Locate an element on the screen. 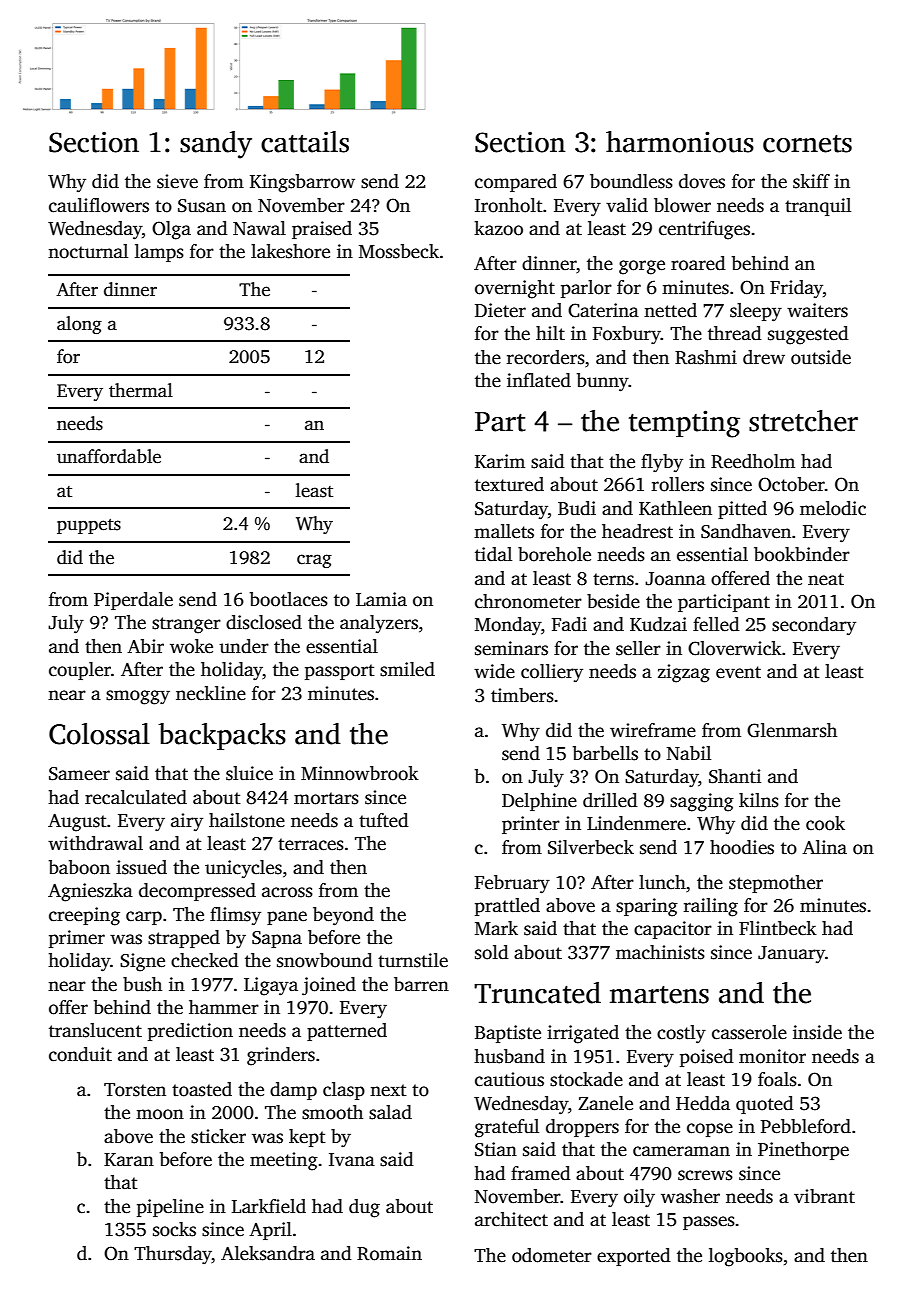 The width and height of the screenshot is (924, 1314). compared is located at coordinates (516, 183).
